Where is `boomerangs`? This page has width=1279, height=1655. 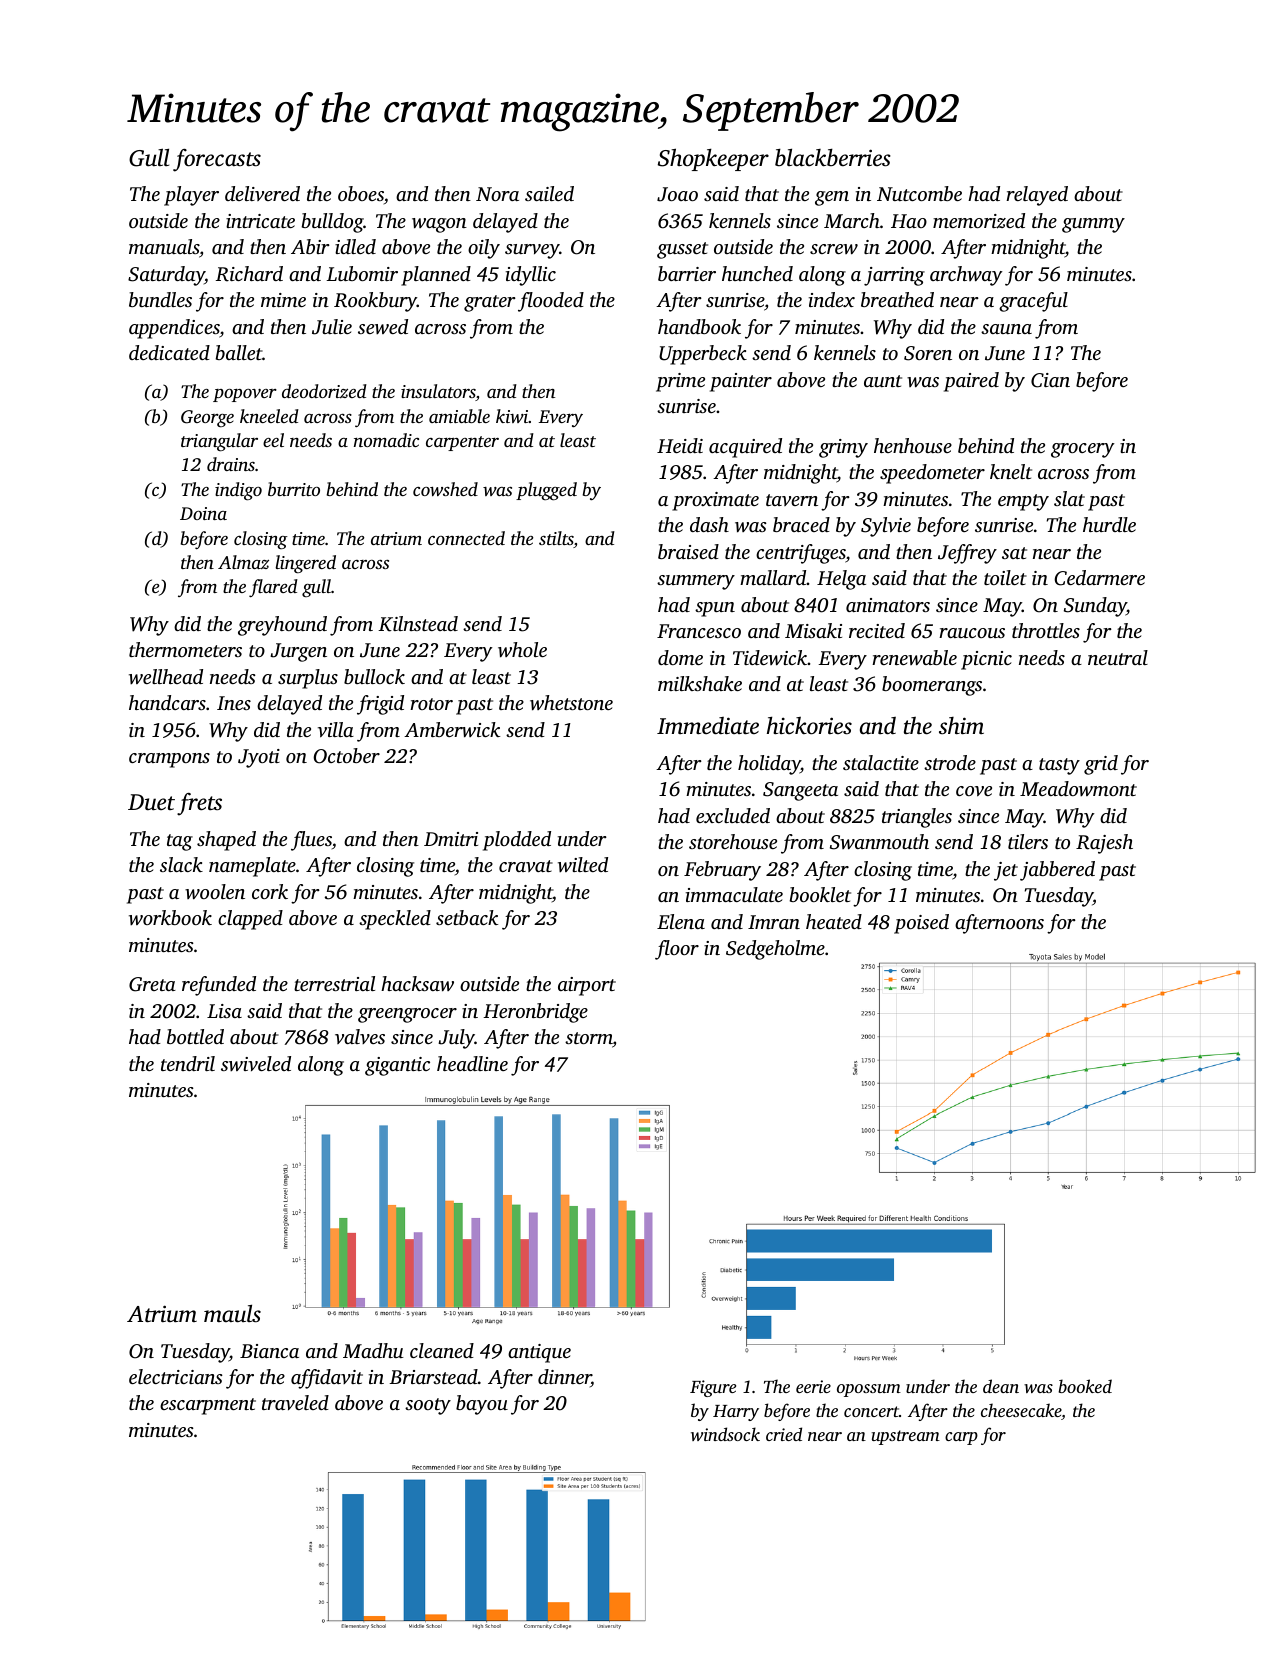 boomerangs is located at coordinates (932, 686).
